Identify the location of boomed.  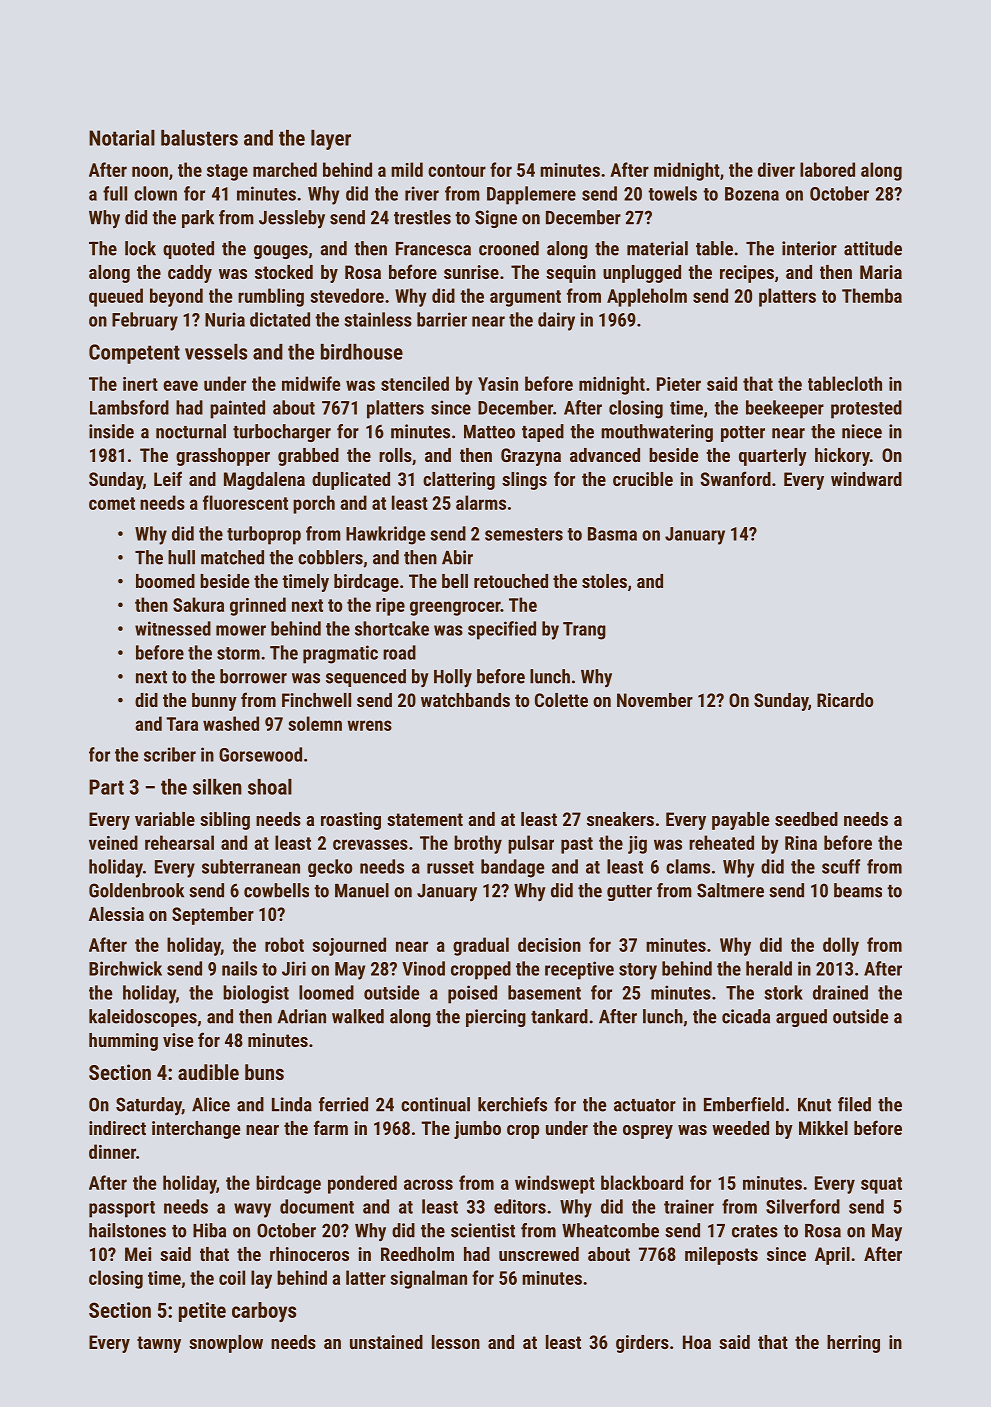
(165, 581).
